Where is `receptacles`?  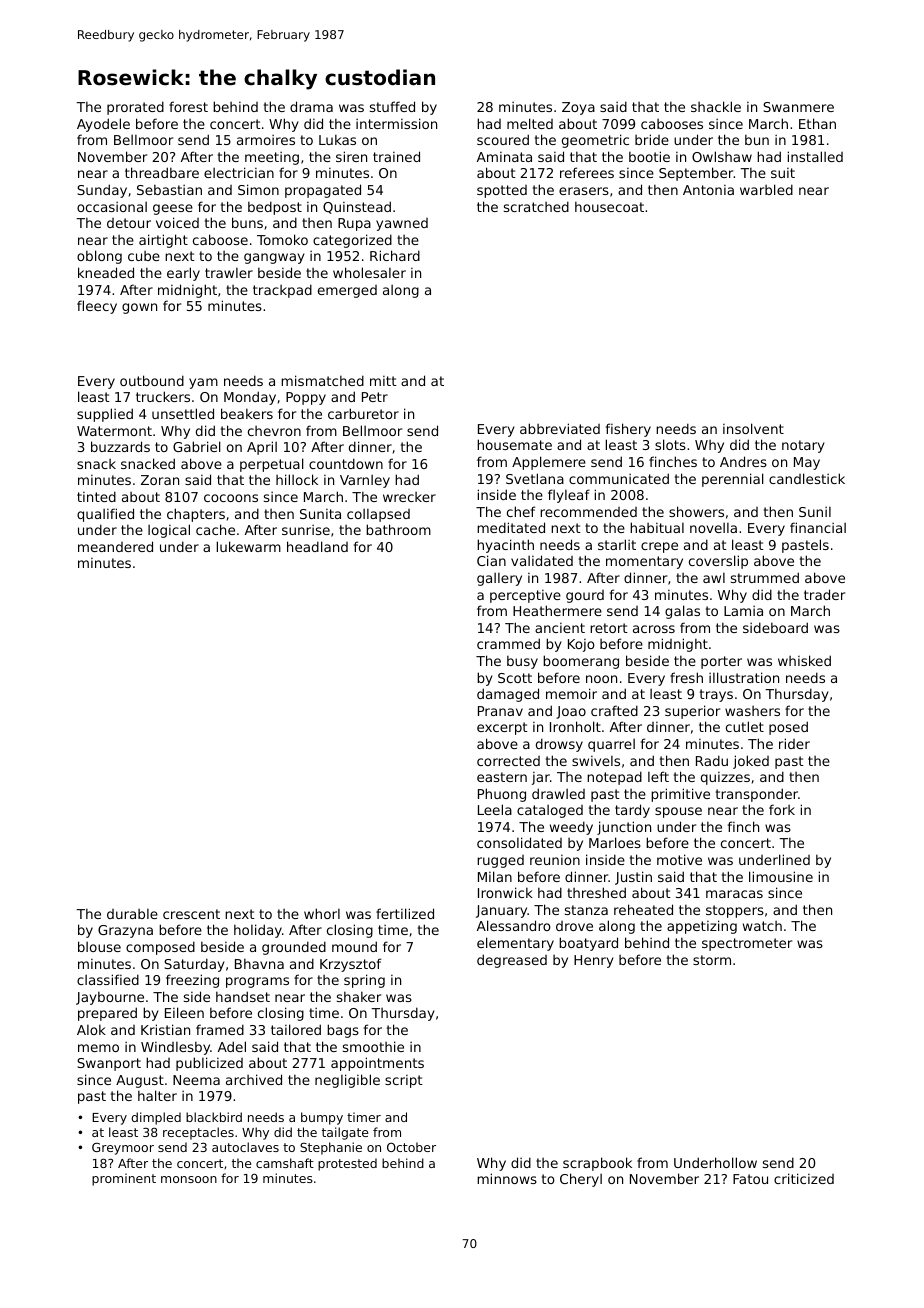
receptacles is located at coordinates (198, 1133).
